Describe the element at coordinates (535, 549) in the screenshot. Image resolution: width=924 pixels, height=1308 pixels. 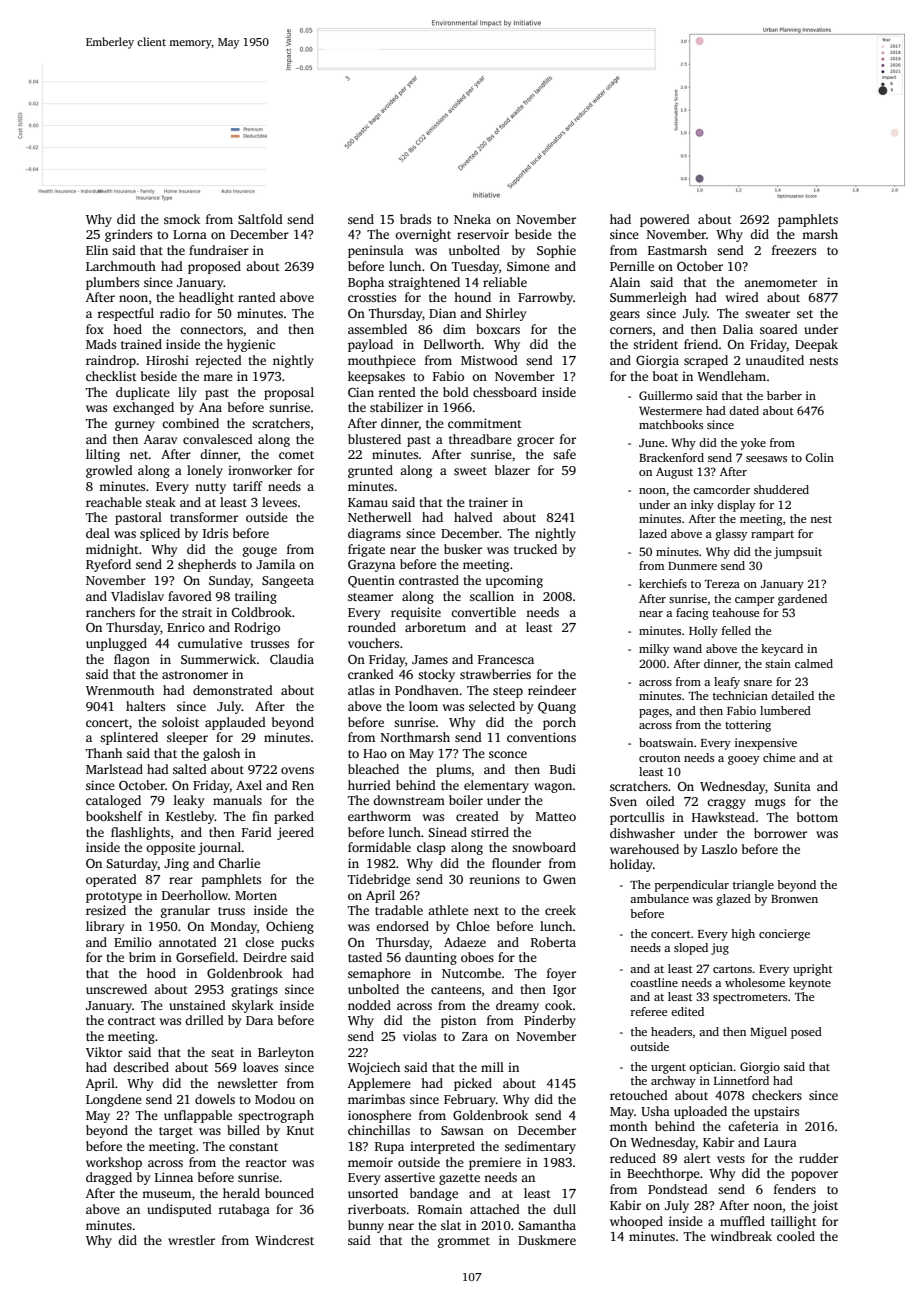
I see `trucked` at that location.
